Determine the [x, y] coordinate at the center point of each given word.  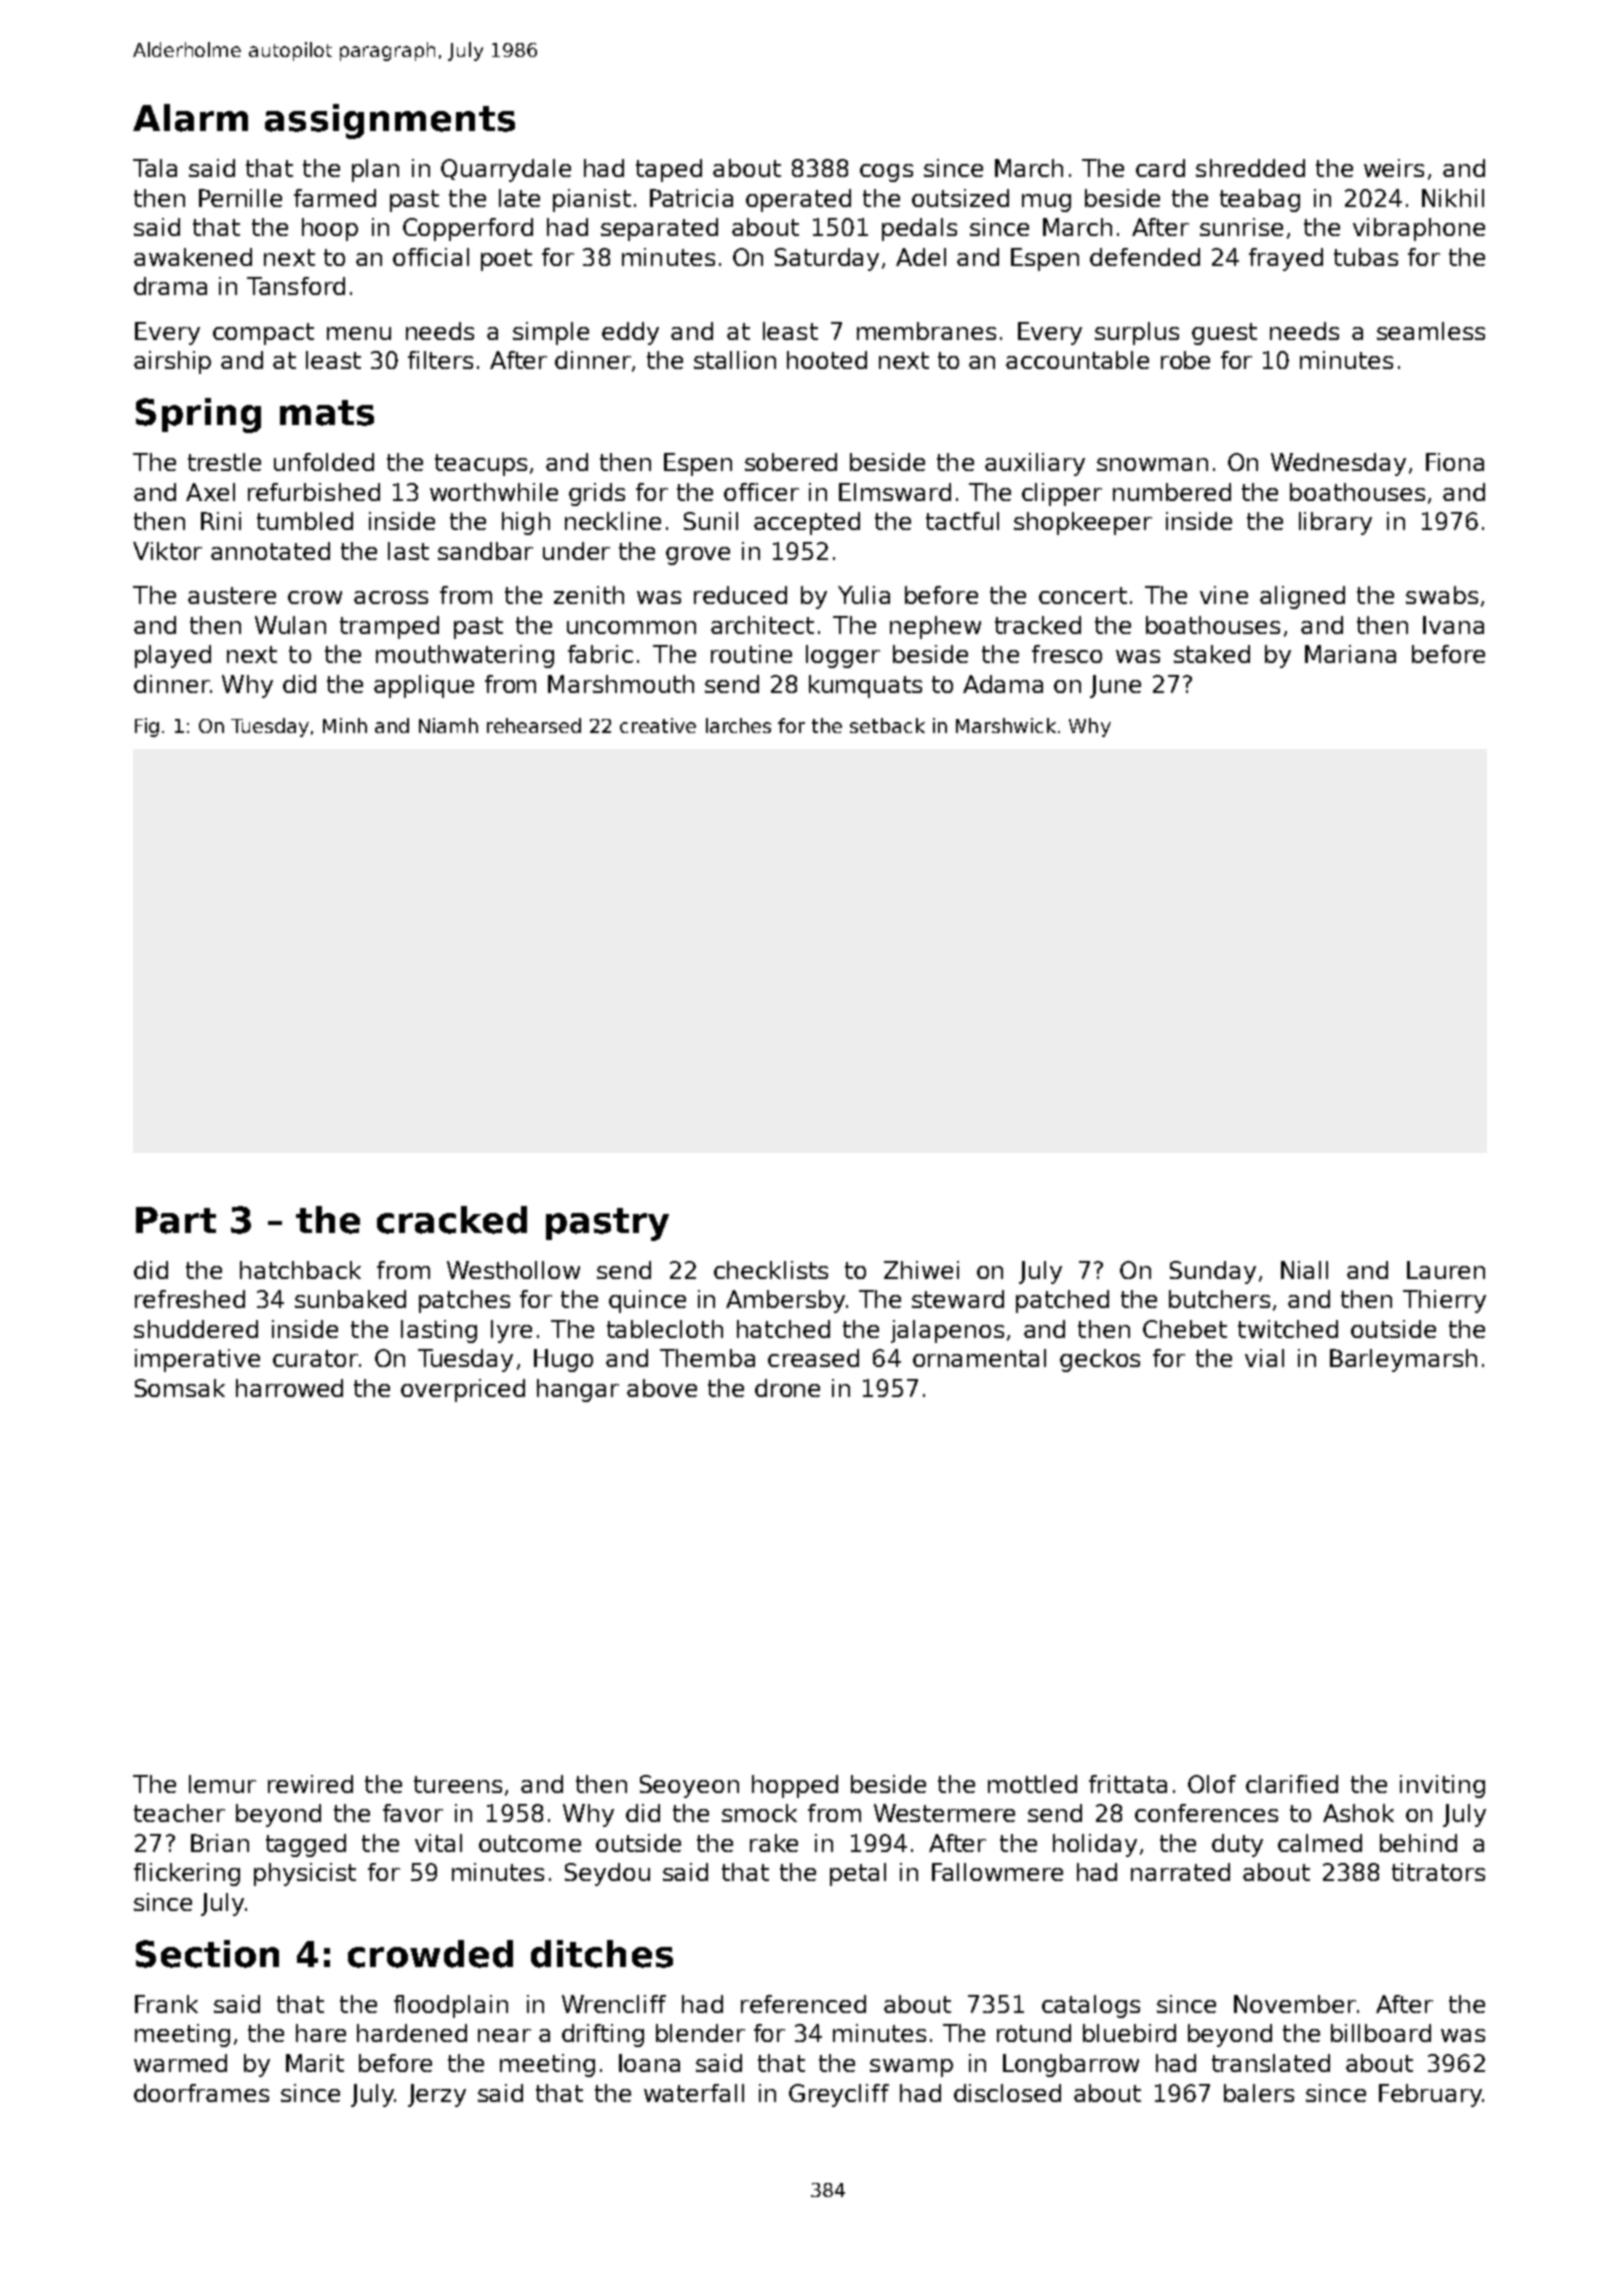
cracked [452, 1220]
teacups [481, 465]
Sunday [1213, 1272]
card [1160, 168]
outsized [960, 198]
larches [738, 725]
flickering [187, 1874]
